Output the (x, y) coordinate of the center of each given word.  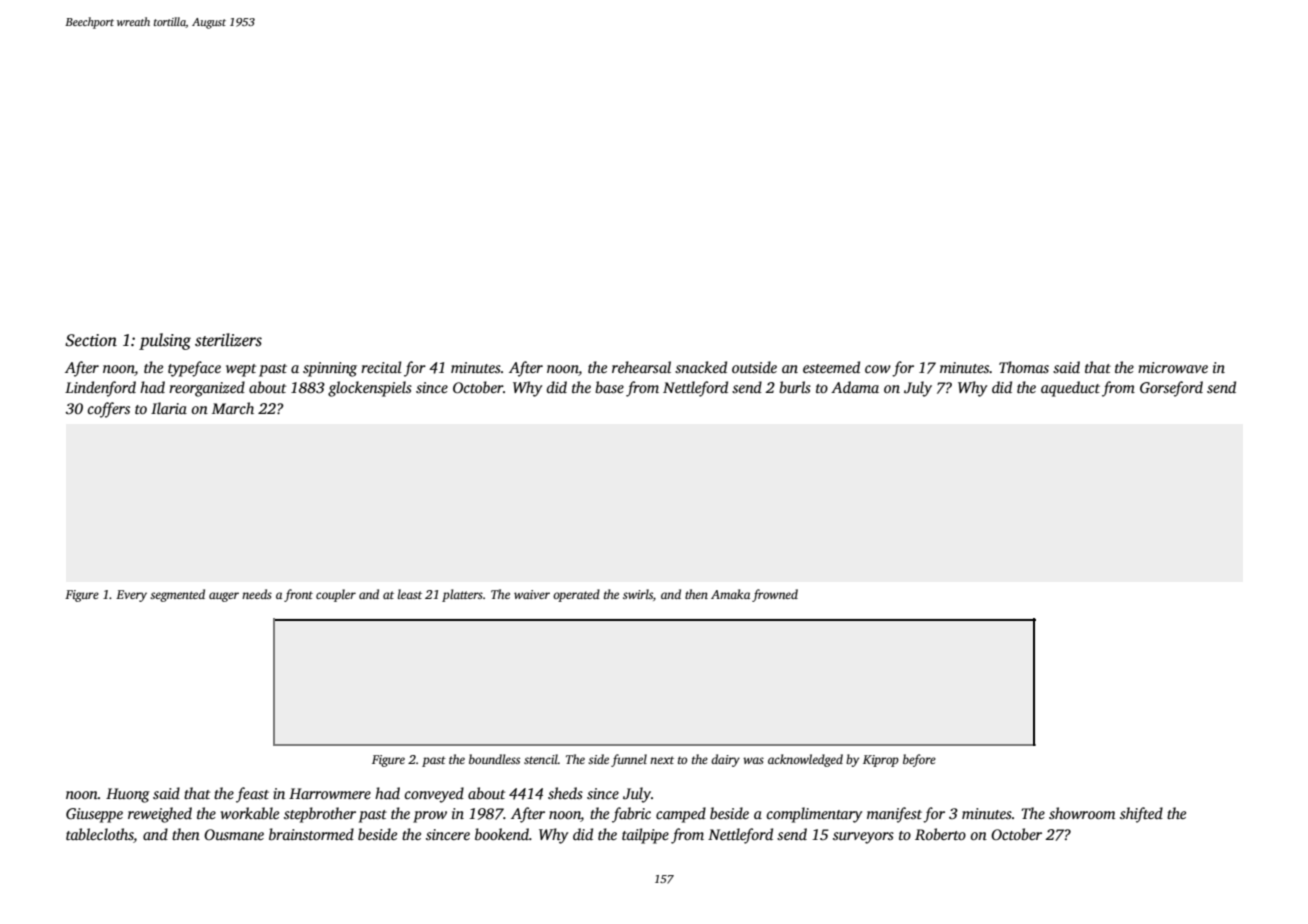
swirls (638, 594)
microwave (1173, 367)
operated (576, 595)
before (919, 760)
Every (131, 596)
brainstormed (311, 834)
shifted (1141, 815)
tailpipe (645, 836)
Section (91, 340)
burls (795, 387)
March (233, 408)
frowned (775, 595)
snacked (701, 367)
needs (257, 594)
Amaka (730, 594)
